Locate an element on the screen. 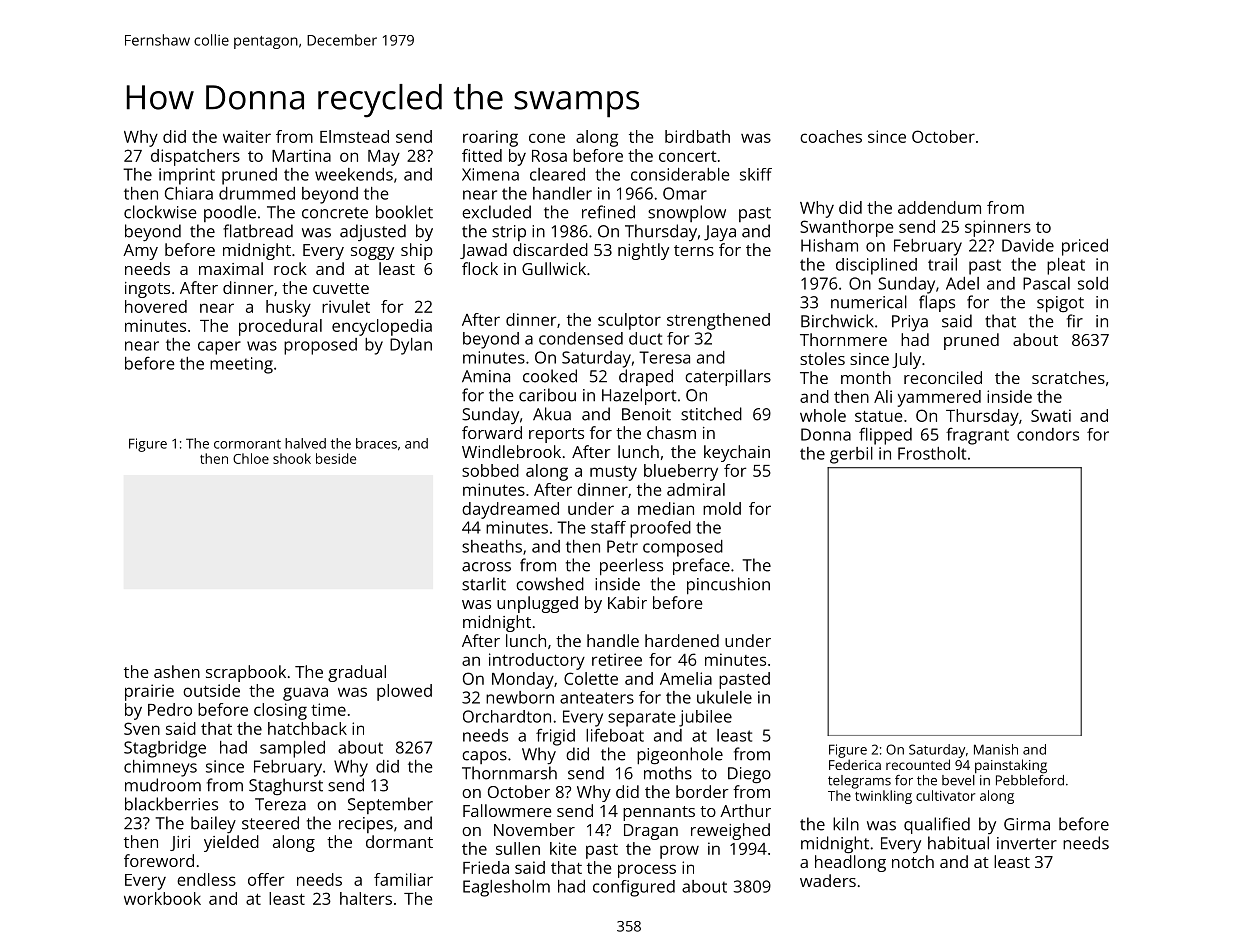 This screenshot has width=1233, height=952. considerable is located at coordinates (680, 174).
